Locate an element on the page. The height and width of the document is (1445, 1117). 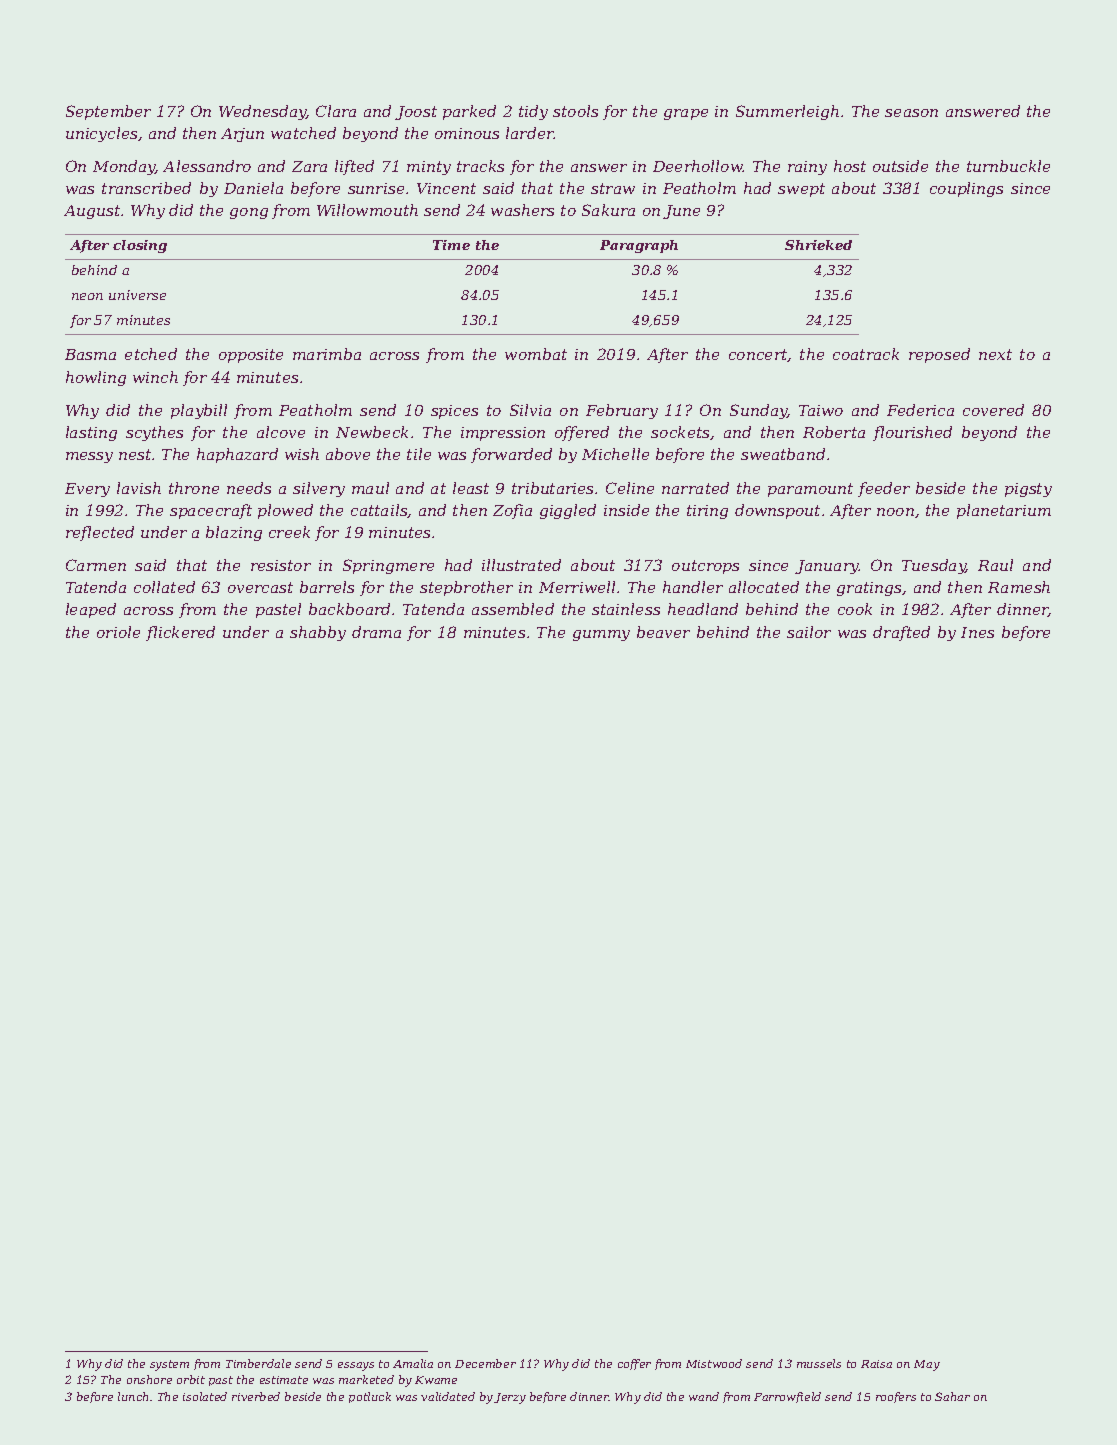
onshore is located at coordinates (149, 1379).
